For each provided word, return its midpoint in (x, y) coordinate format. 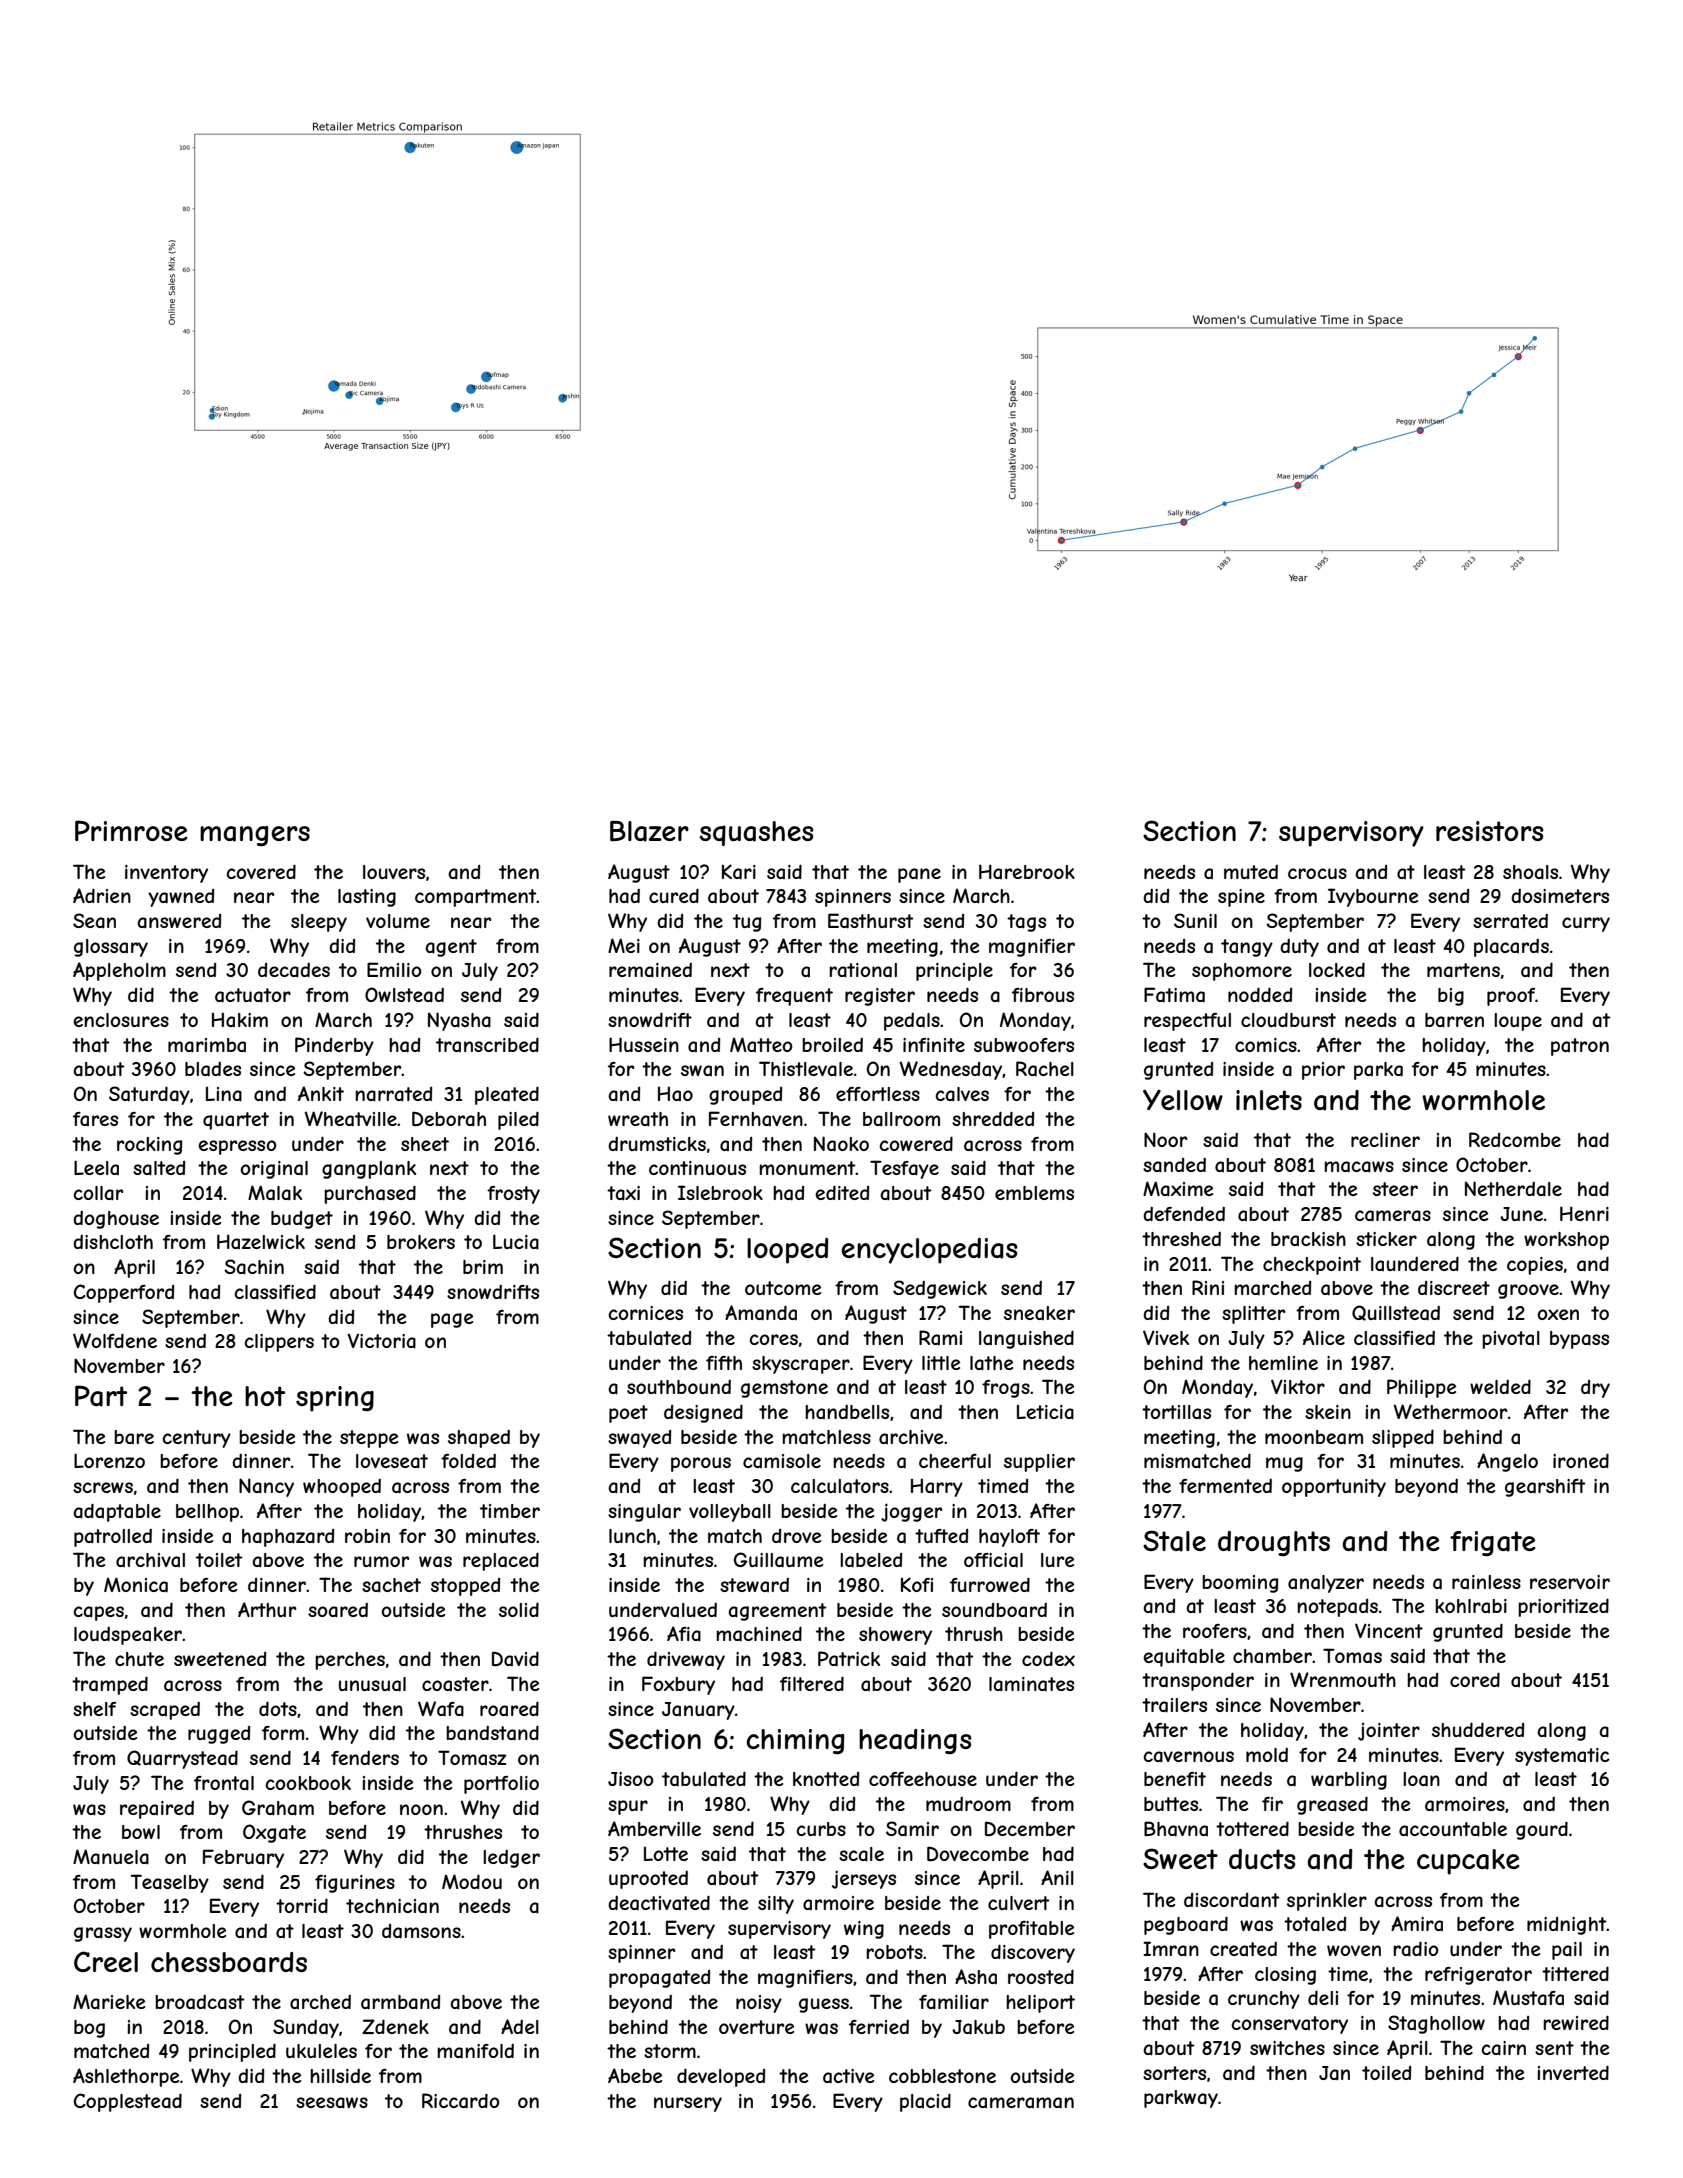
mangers (255, 836)
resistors (1490, 831)
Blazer (649, 831)
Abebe (635, 2075)
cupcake (1468, 1862)
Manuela (111, 1857)
